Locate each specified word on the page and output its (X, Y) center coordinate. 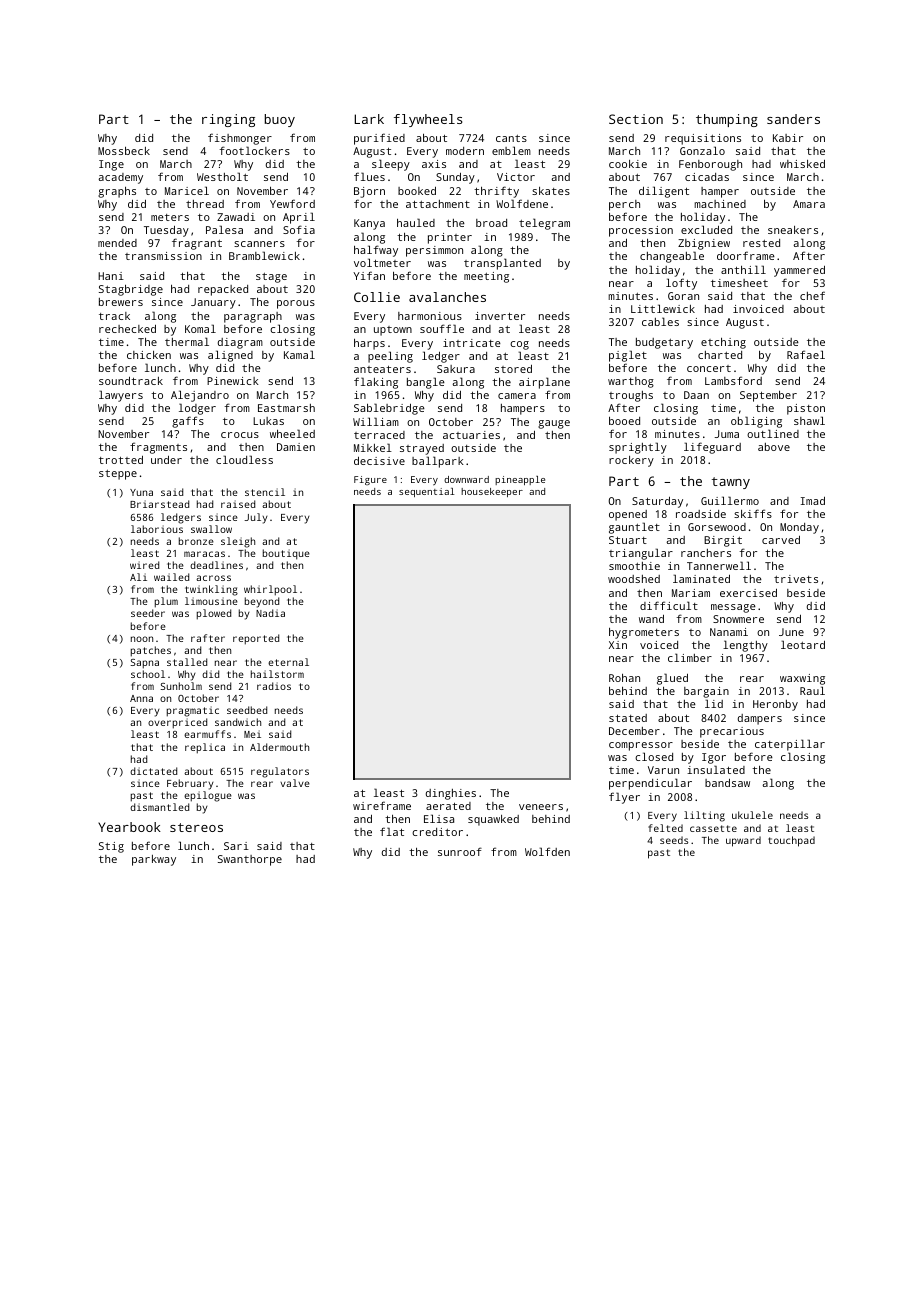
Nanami (729, 632)
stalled (187, 662)
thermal (187, 341)
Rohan (624, 678)
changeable (672, 257)
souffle (442, 328)
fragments (158, 448)
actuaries (471, 435)
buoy (280, 120)
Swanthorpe (250, 860)
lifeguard (712, 448)
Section (636, 119)
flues (369, 176)
